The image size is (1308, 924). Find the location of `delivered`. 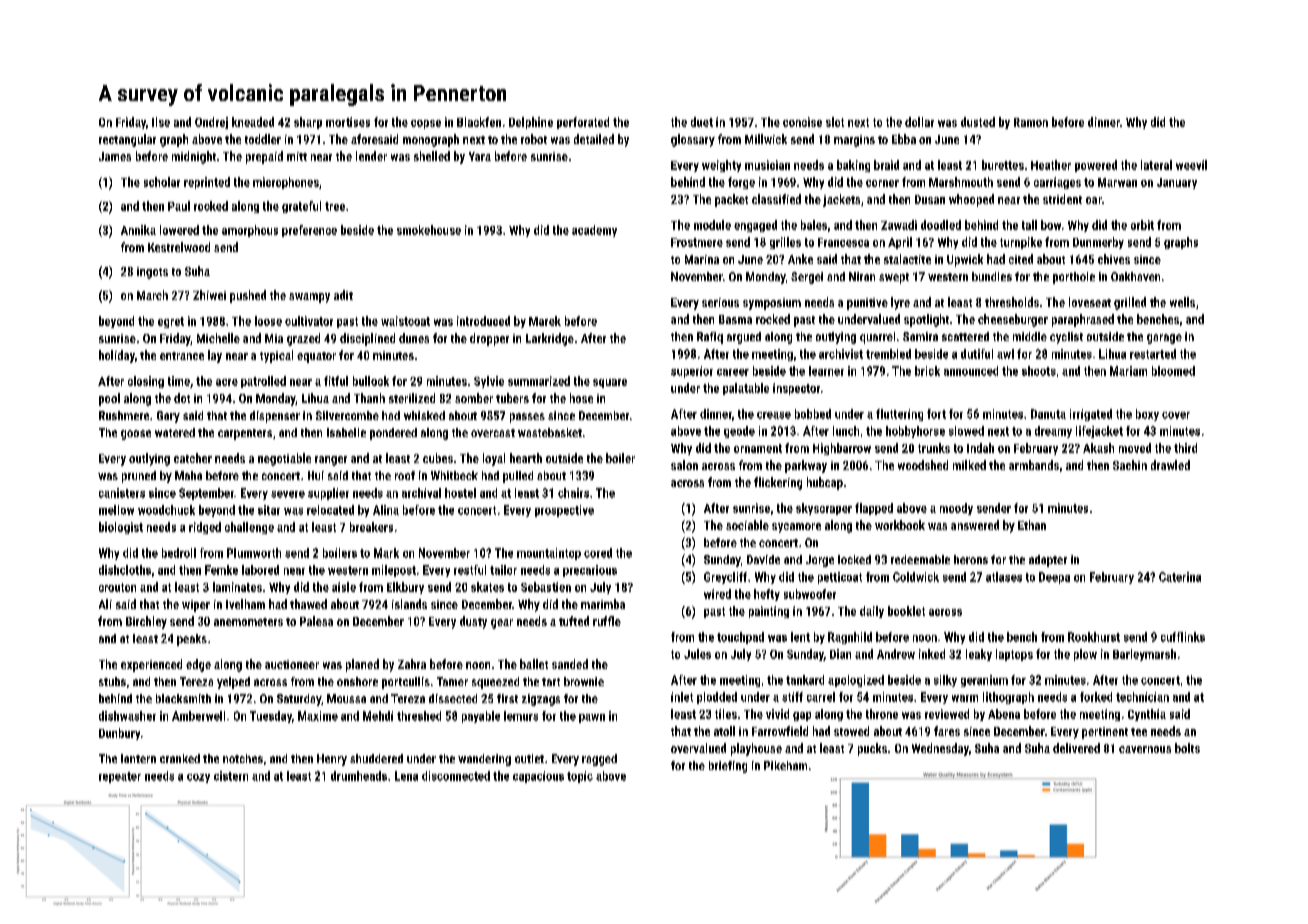

delivered is located at coordinates (1076, 748).
